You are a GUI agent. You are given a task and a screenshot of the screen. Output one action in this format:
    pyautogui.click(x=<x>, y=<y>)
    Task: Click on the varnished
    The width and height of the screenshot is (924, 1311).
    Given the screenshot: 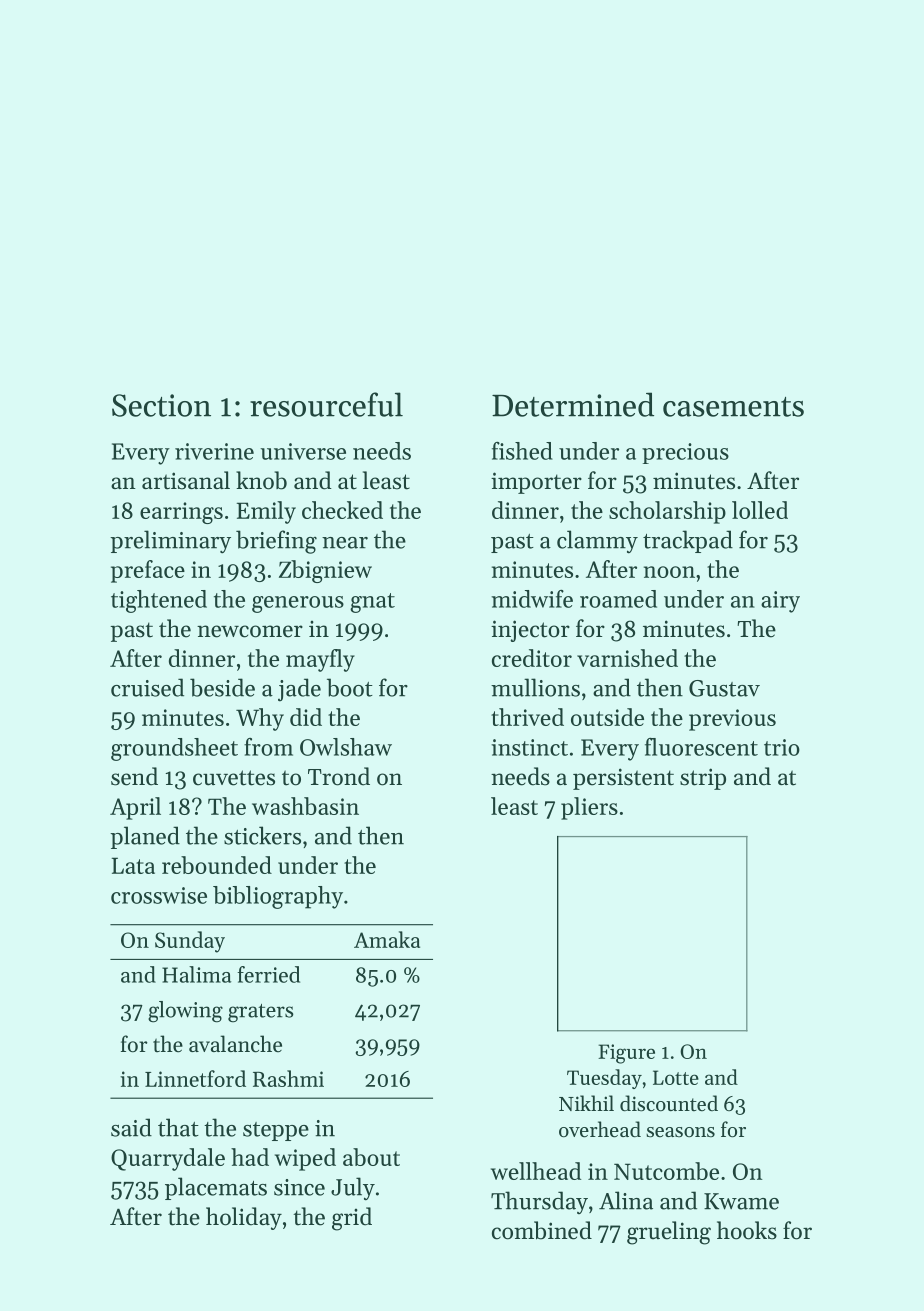 What is the action you would take?
    pyautogui.click(x=627, y=658)
